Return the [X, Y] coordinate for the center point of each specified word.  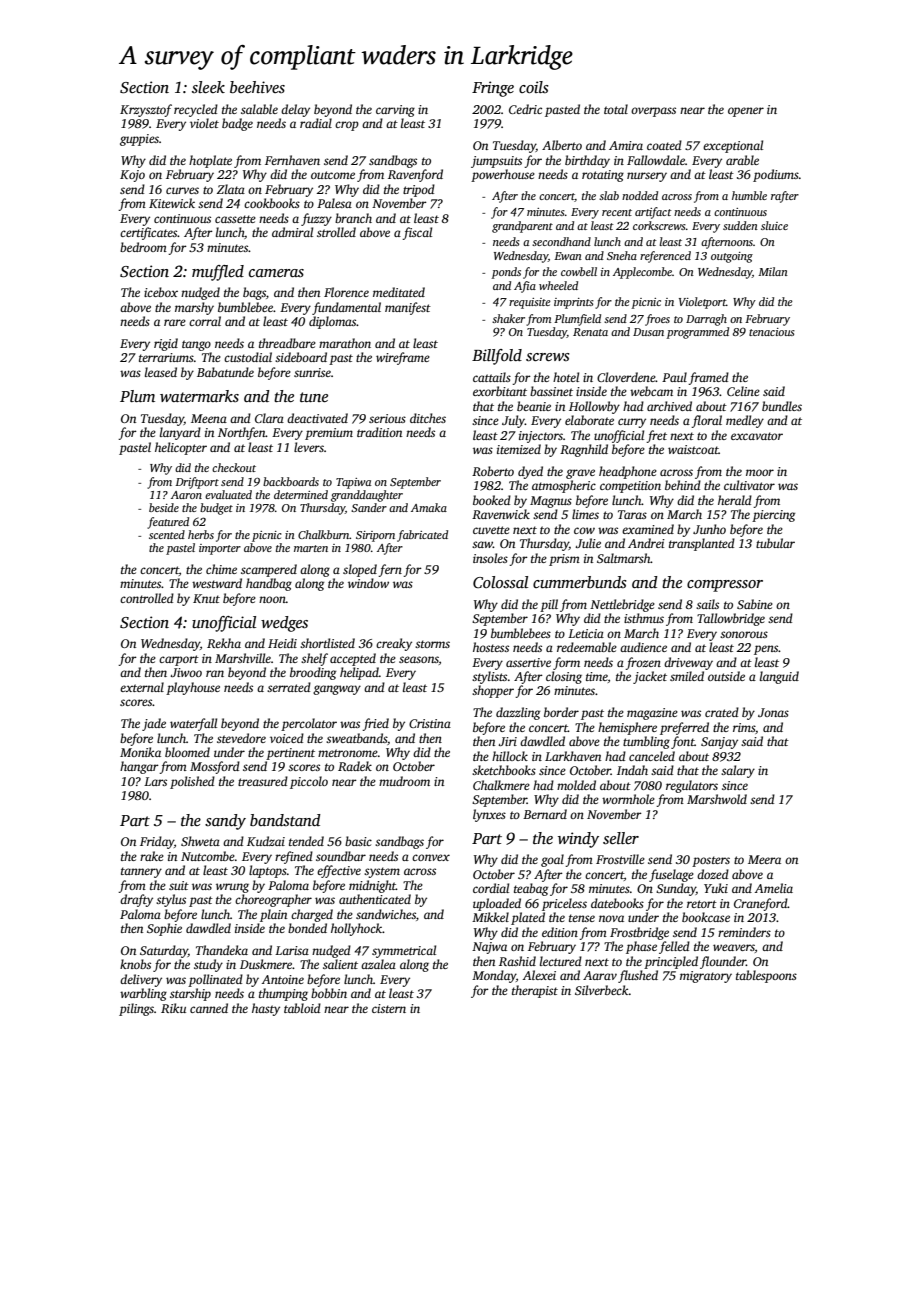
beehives [257, 87]
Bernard [545, 814]
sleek [208, 87]
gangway [337, 690]
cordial [491, 888]
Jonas [773, 712]
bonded [307, 928]
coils [534, 87]
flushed [638, 976]
